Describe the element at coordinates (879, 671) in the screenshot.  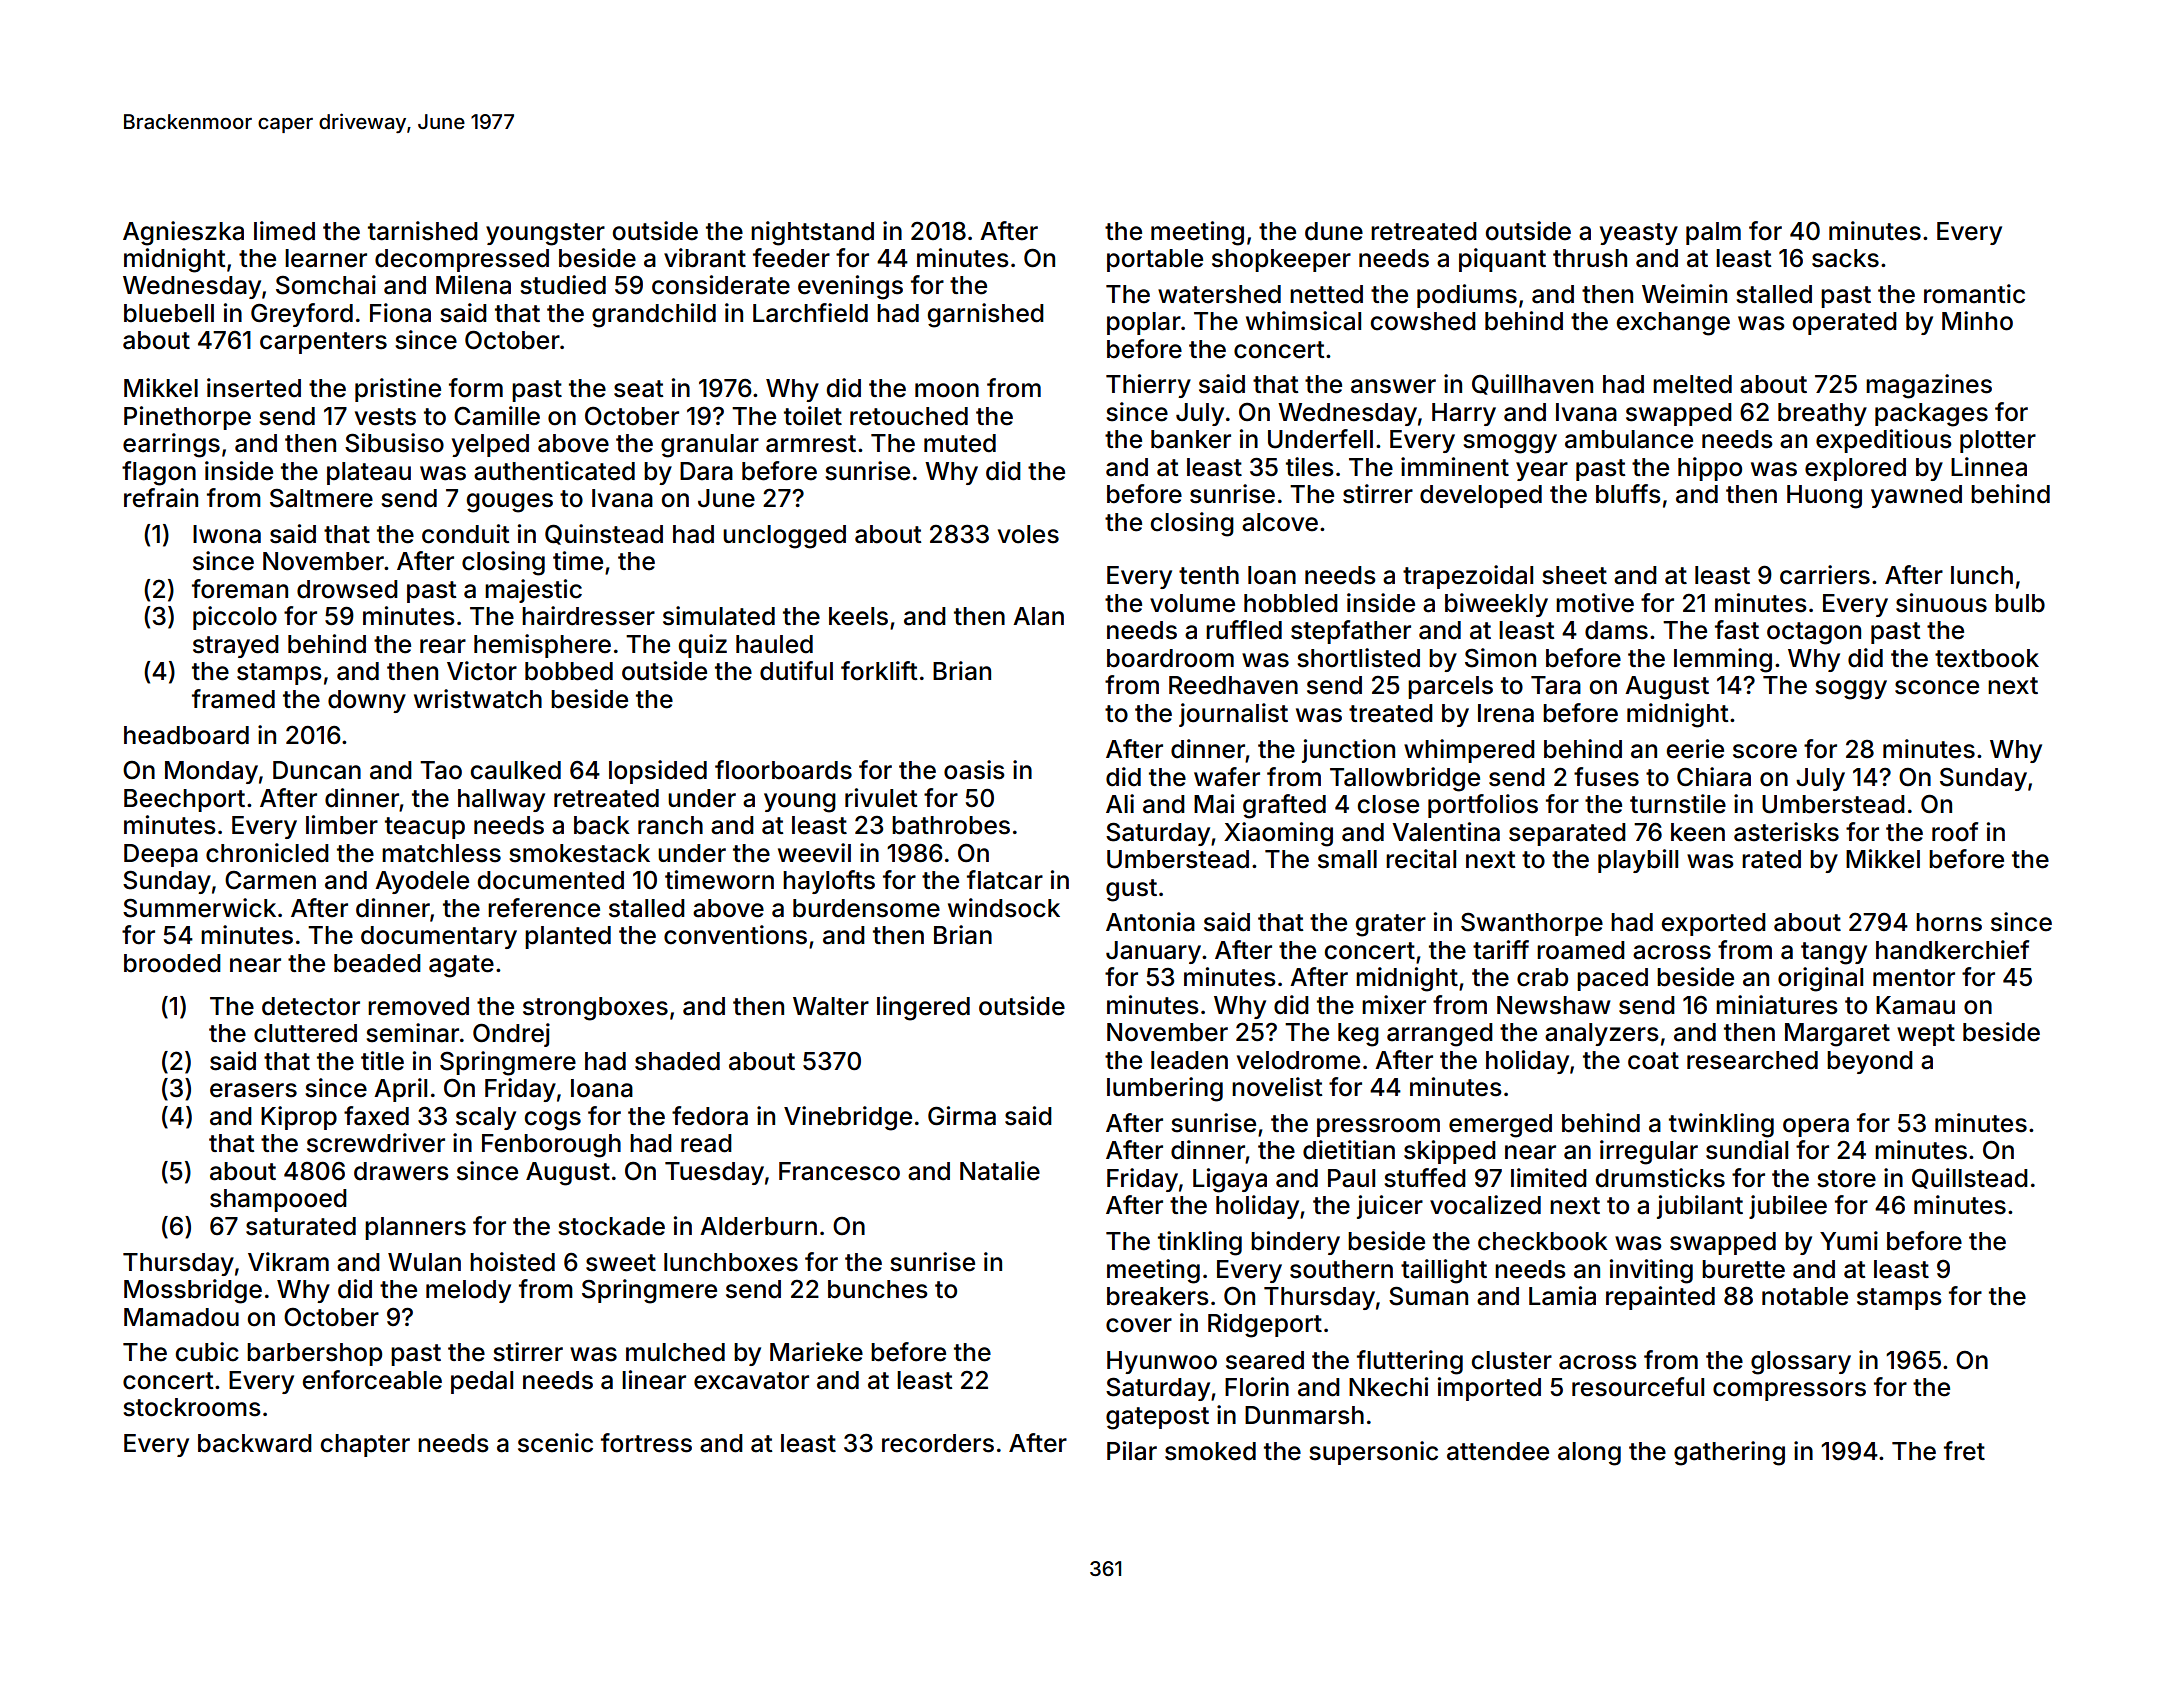
I see `forklift` at that location.
